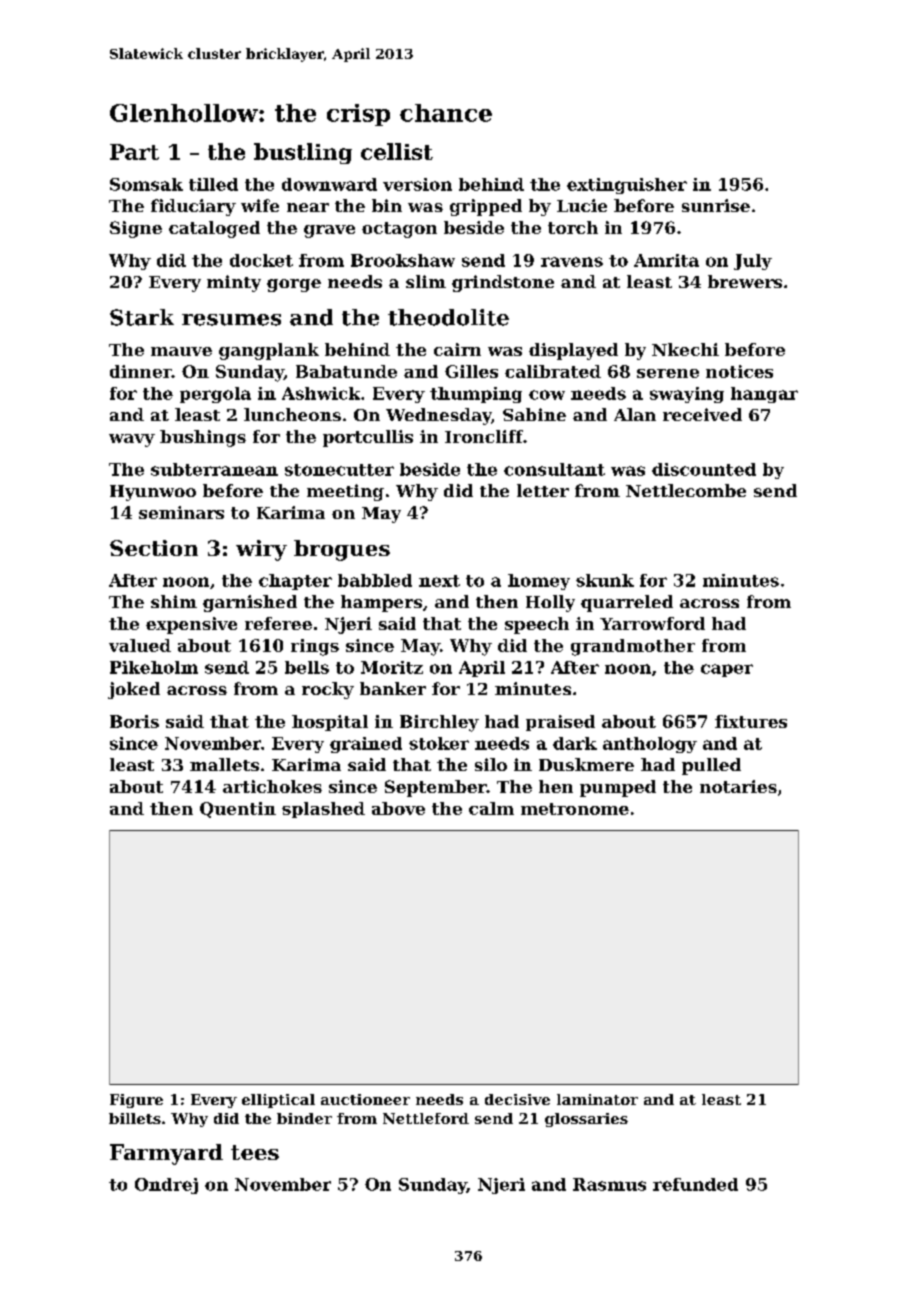 The width and height of the page is (908, 1316). I want to click on babbled, so click(375, 580).
